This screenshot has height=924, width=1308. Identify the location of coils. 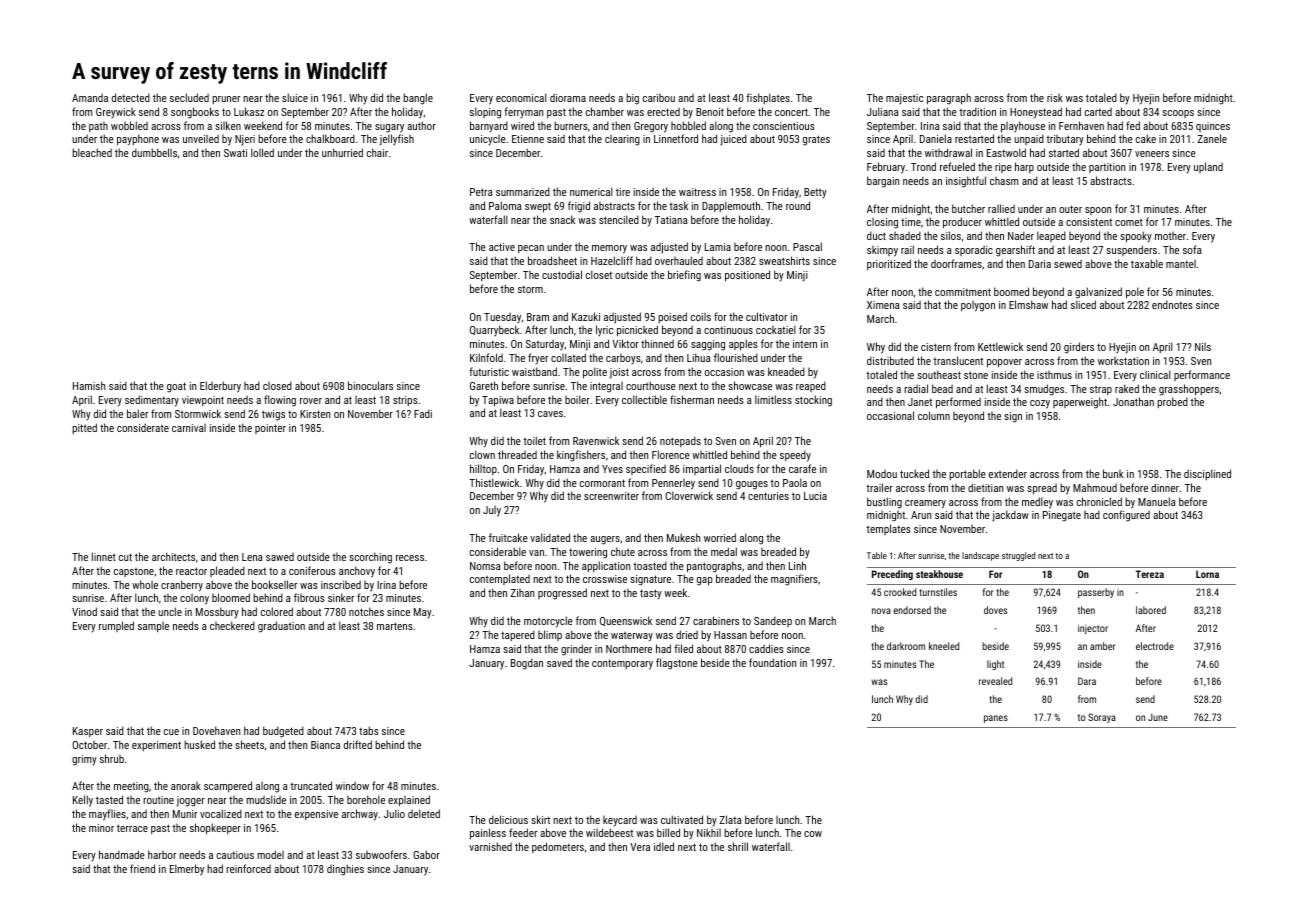
(701, 317).
